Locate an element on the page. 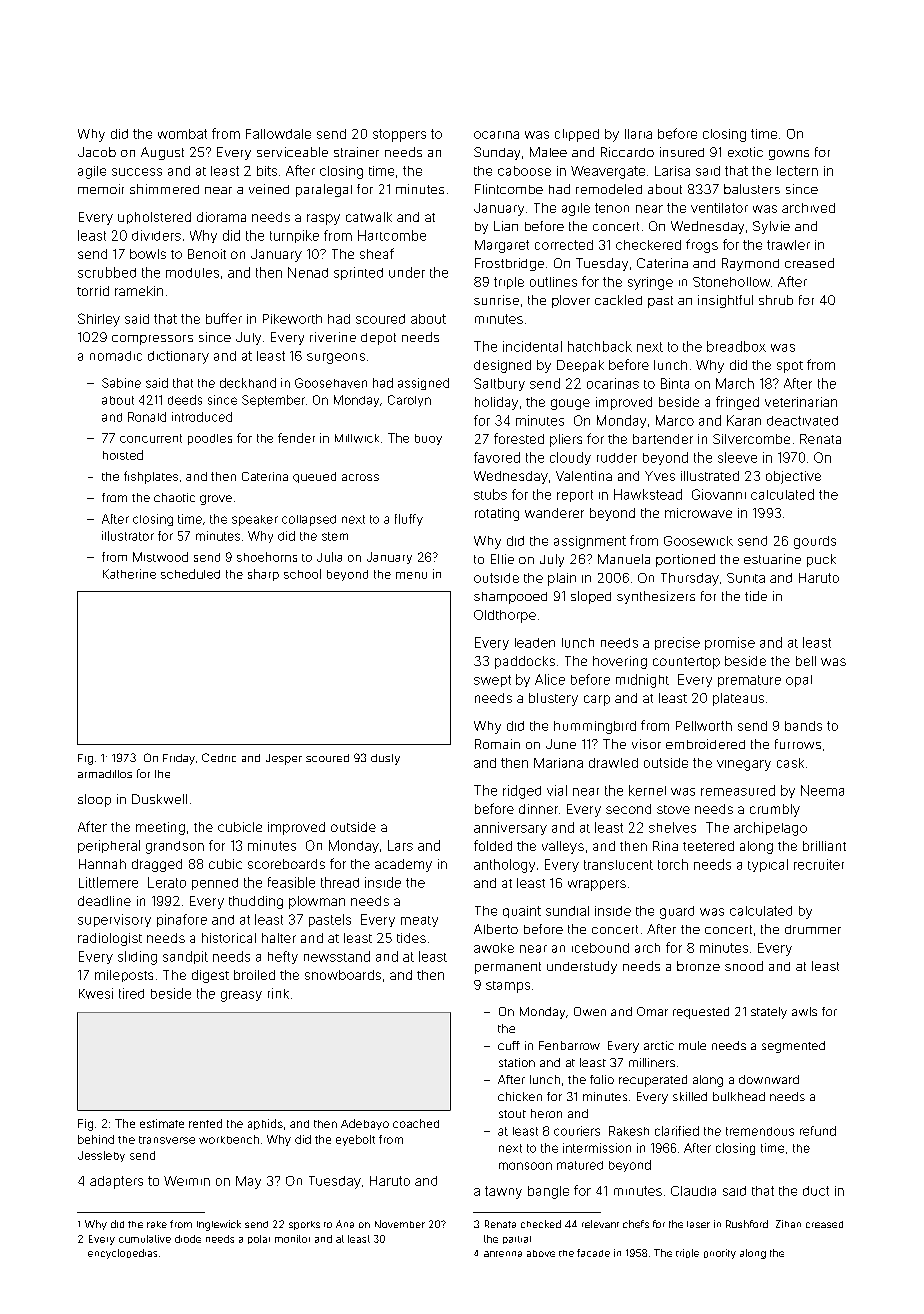 The width and height of the page is (924, 1314). Nenad is located at coordinates (308, 272).
